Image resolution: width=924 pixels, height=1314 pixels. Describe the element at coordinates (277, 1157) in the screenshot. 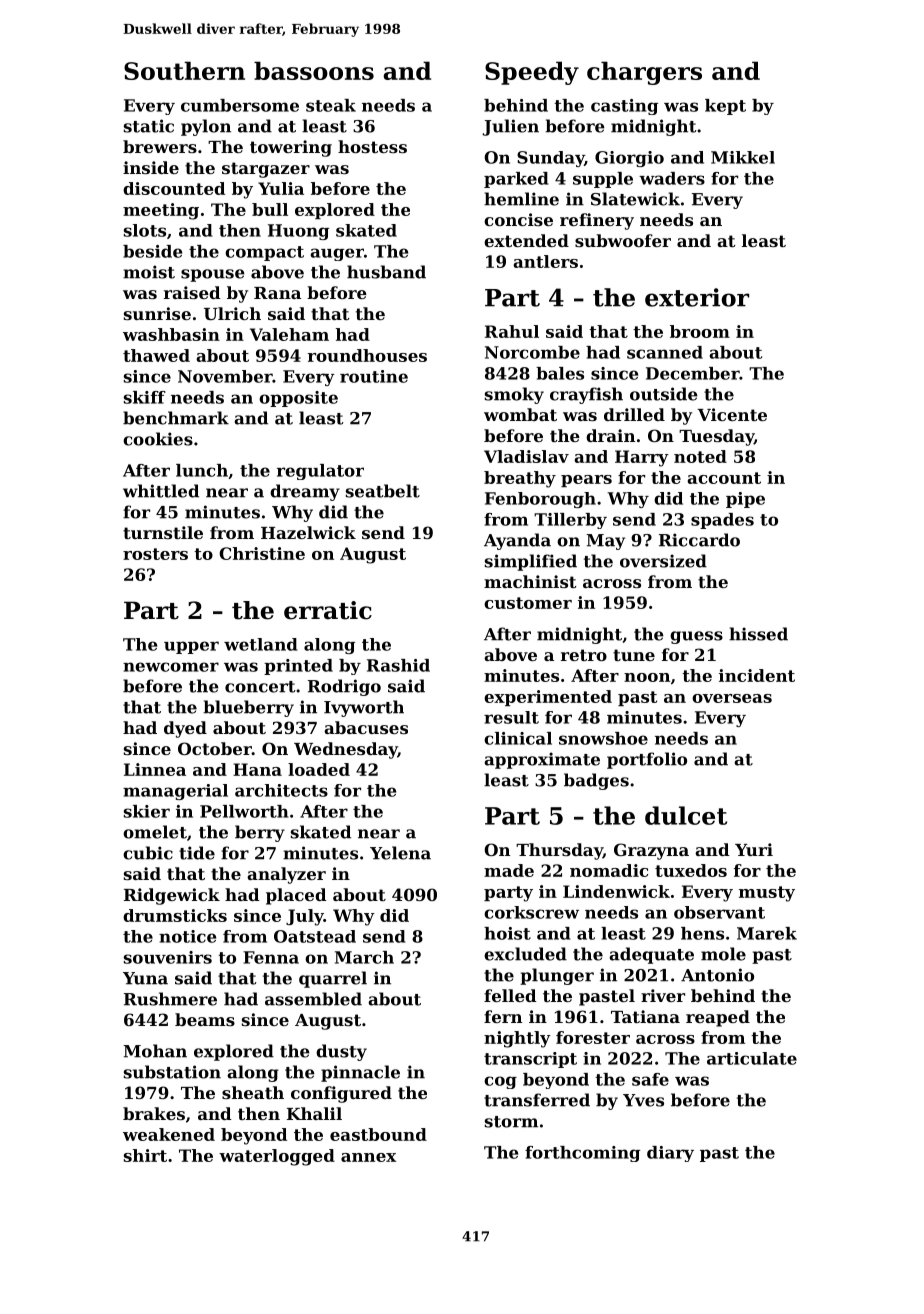

I see `waterlogged` at that location.
